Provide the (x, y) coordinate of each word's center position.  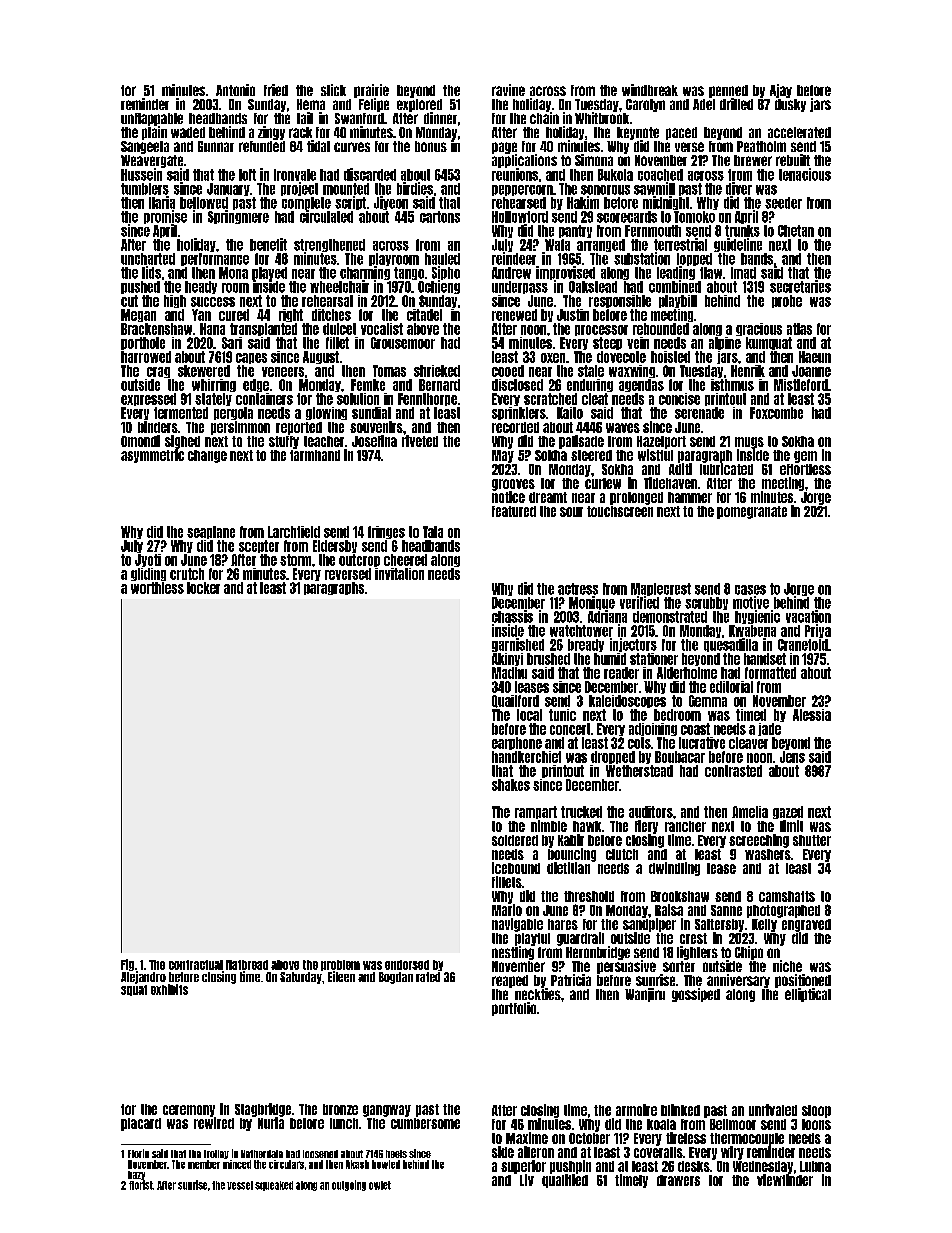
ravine (508, 90)
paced (681, 133)
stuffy (284, 442)
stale (591, 371)
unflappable (152, 119)
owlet (380, 1185)
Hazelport (661, 442)
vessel (240, 1185)
